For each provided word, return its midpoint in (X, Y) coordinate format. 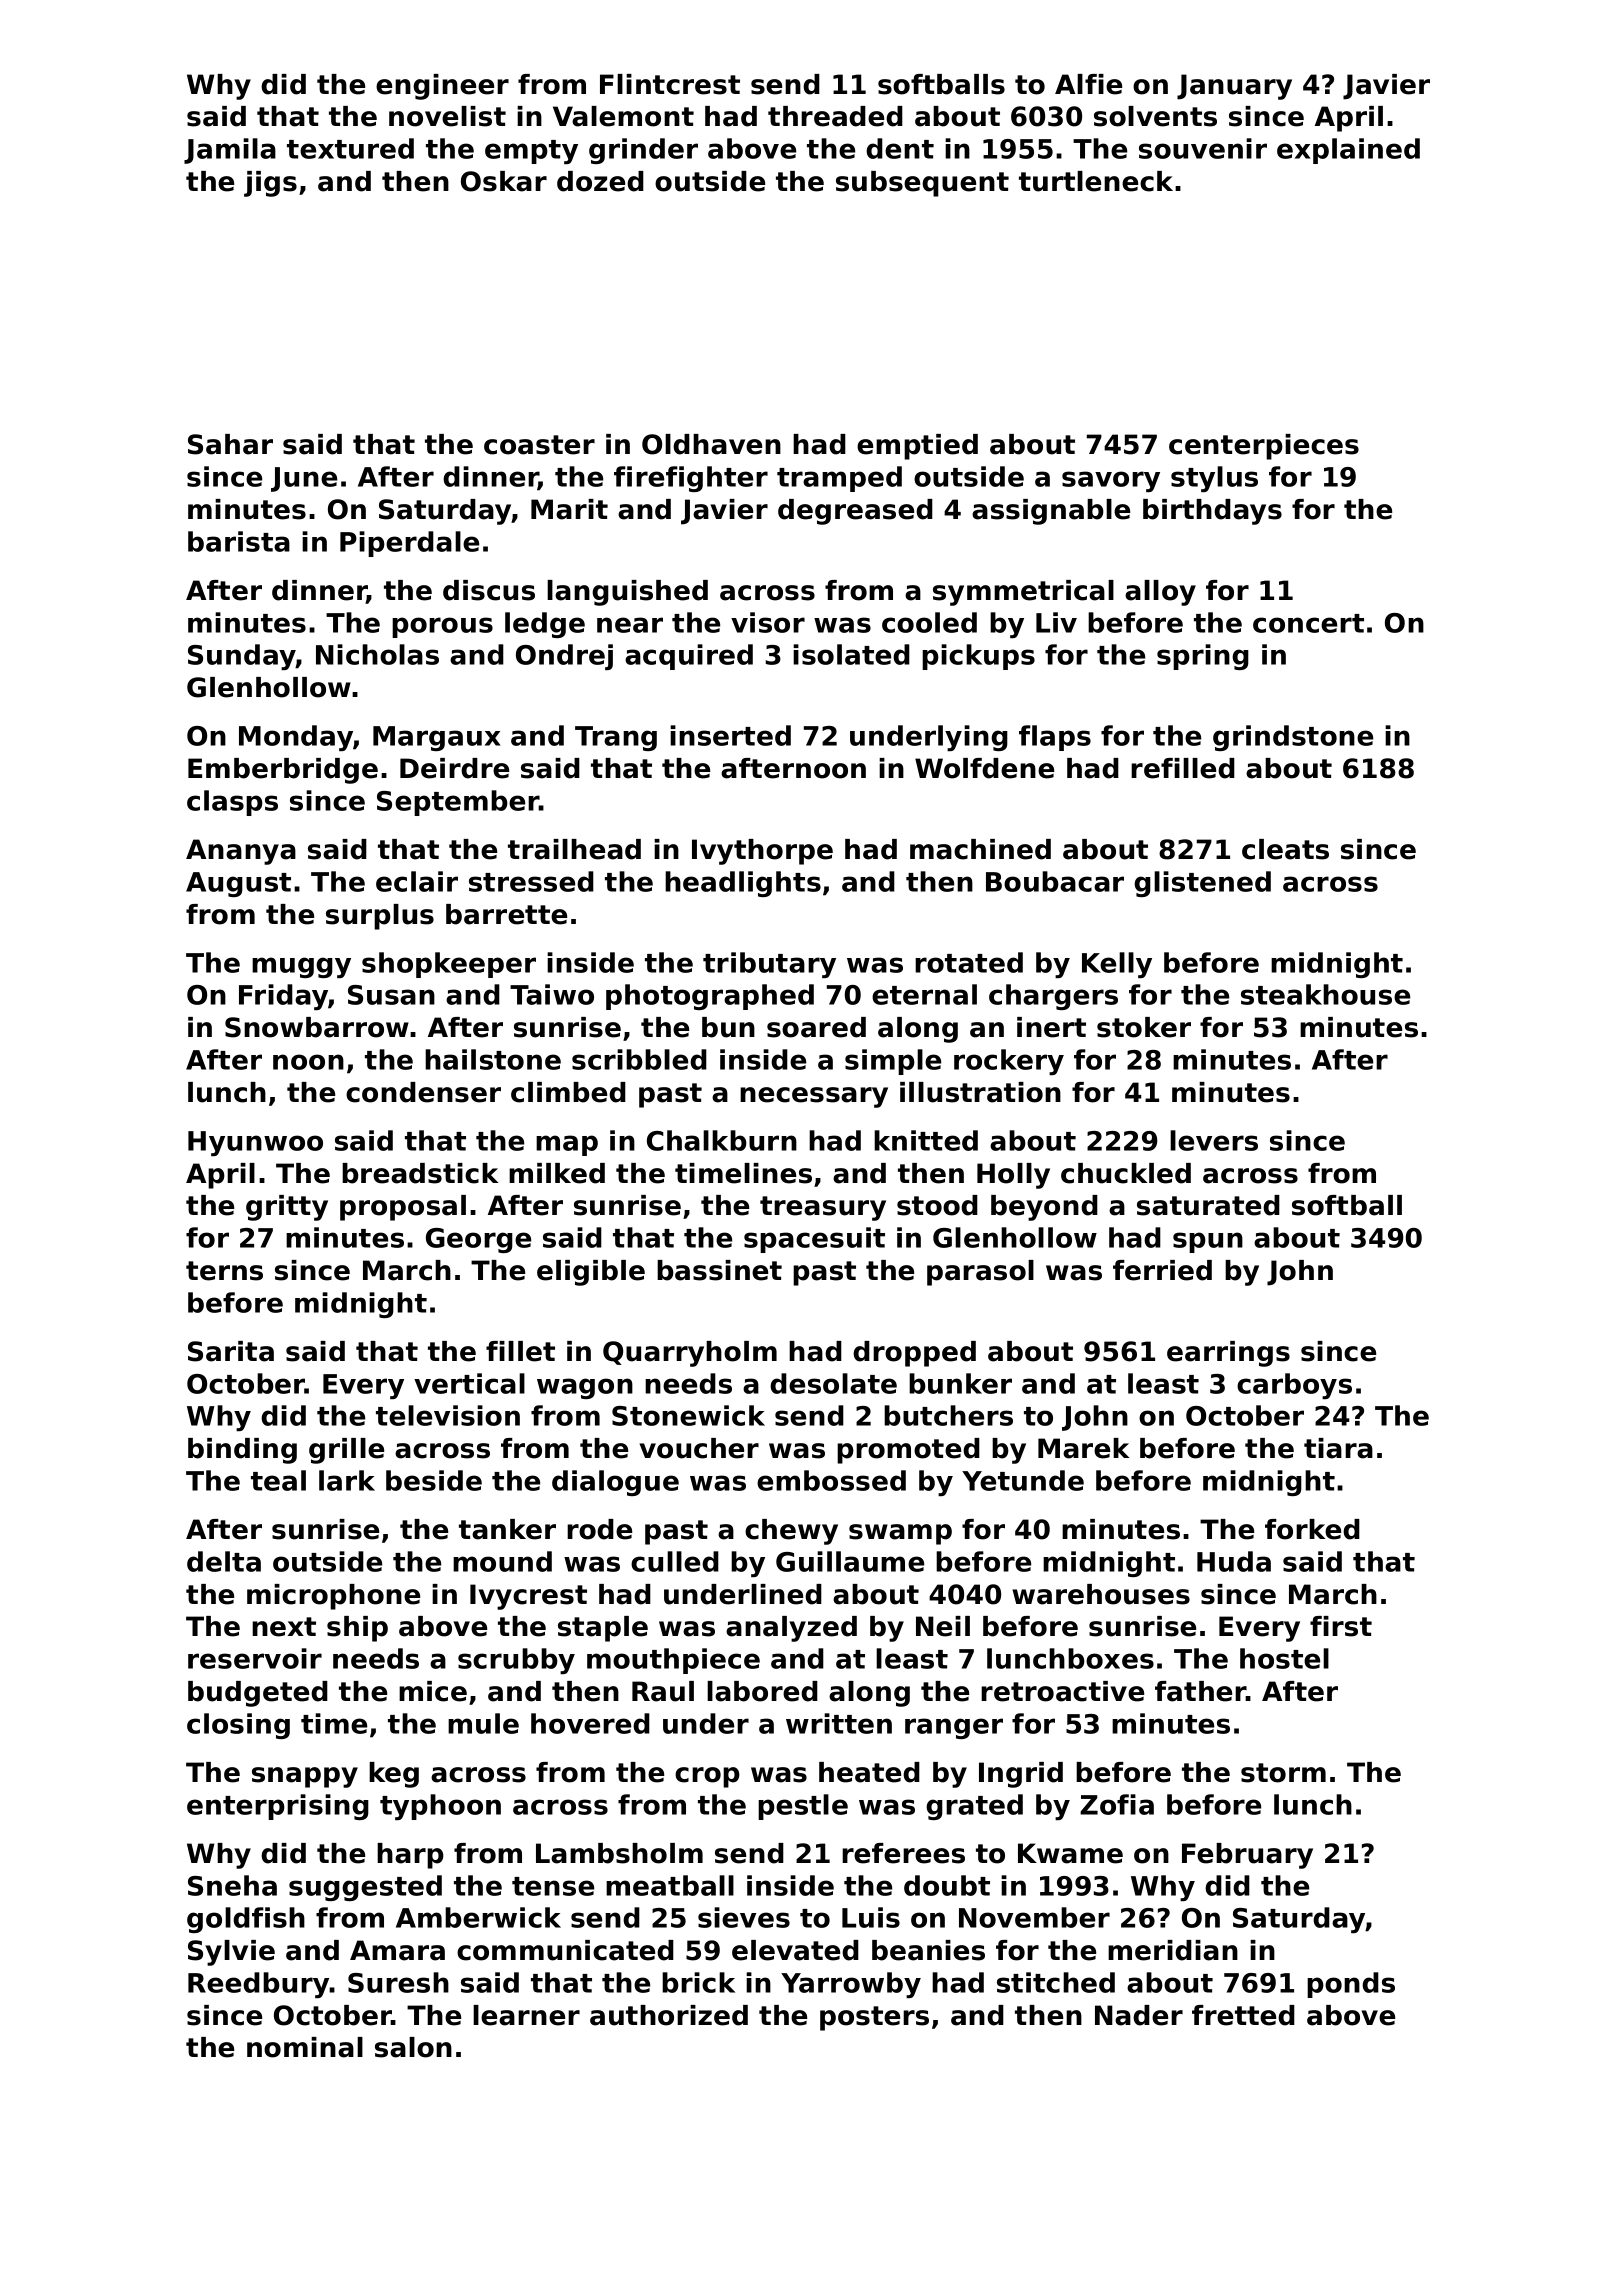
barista (239, 541)
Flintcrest (670, 84)
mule (483, 1723)
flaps (1055, 738)
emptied (917, 447)
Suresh (398, 1982)
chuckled (1126, 1173)
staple (603, 1629)
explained (1348, 151)
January (1234, 87)
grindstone (1293, 738)
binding (242, 1451)
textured (350, 148)
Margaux (437, 738)
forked (1312, 1529)
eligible (591, 1273)
